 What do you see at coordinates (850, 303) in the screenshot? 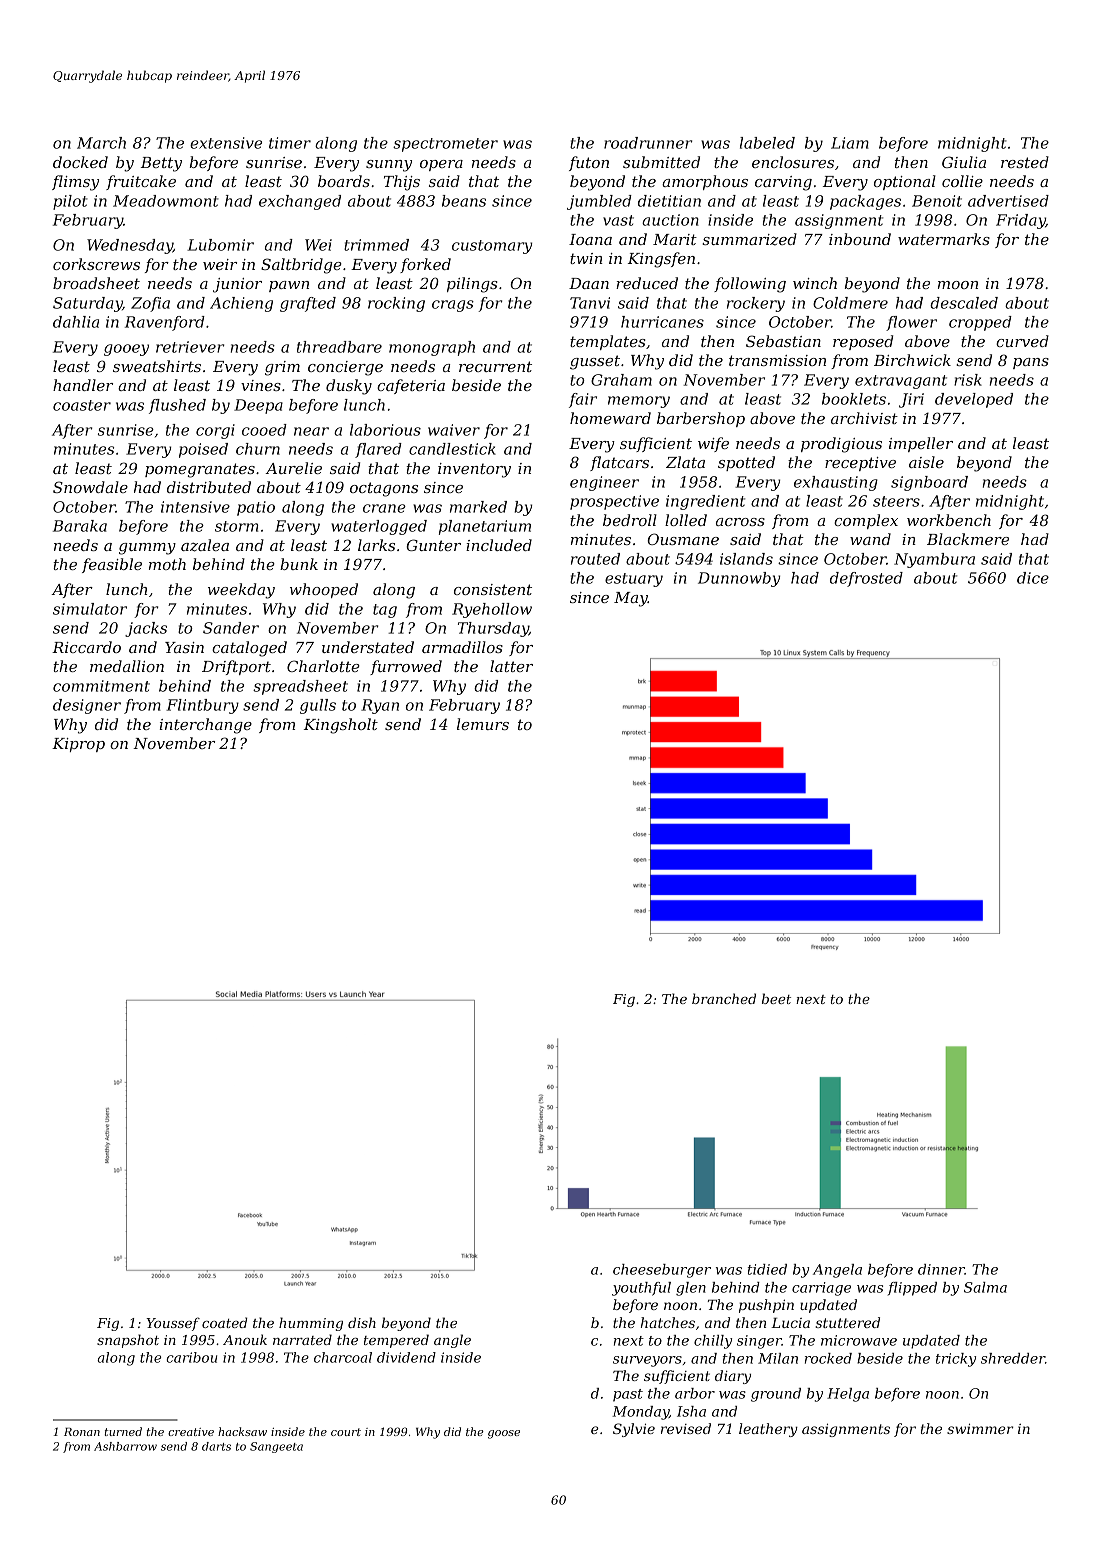
I see `Coldmere` at bounding box center [850, 303].
